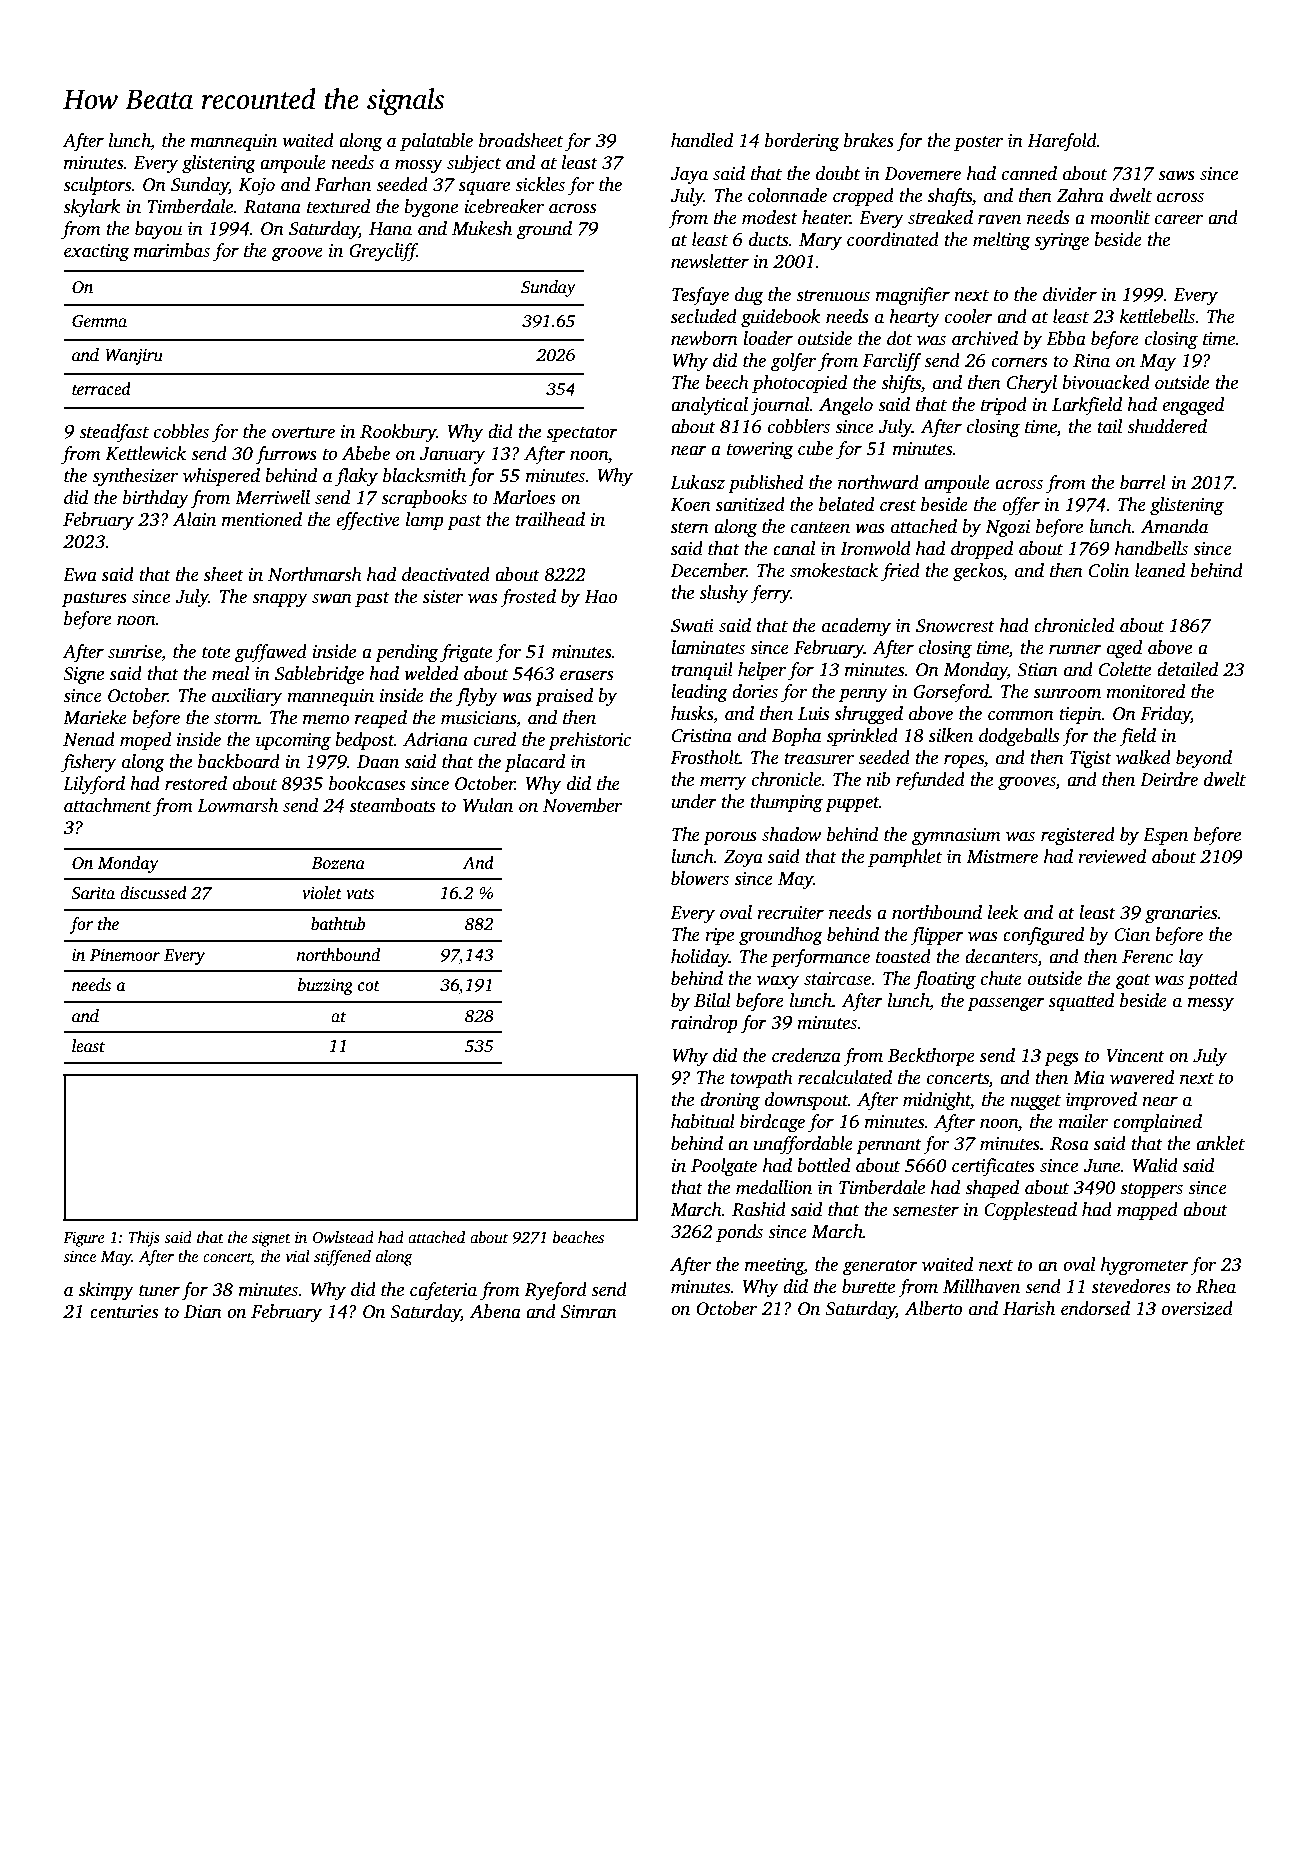  What do you see at coordinates (993, 1167) in the document?
I see `certificates` at bounding box center [993, 1167].
